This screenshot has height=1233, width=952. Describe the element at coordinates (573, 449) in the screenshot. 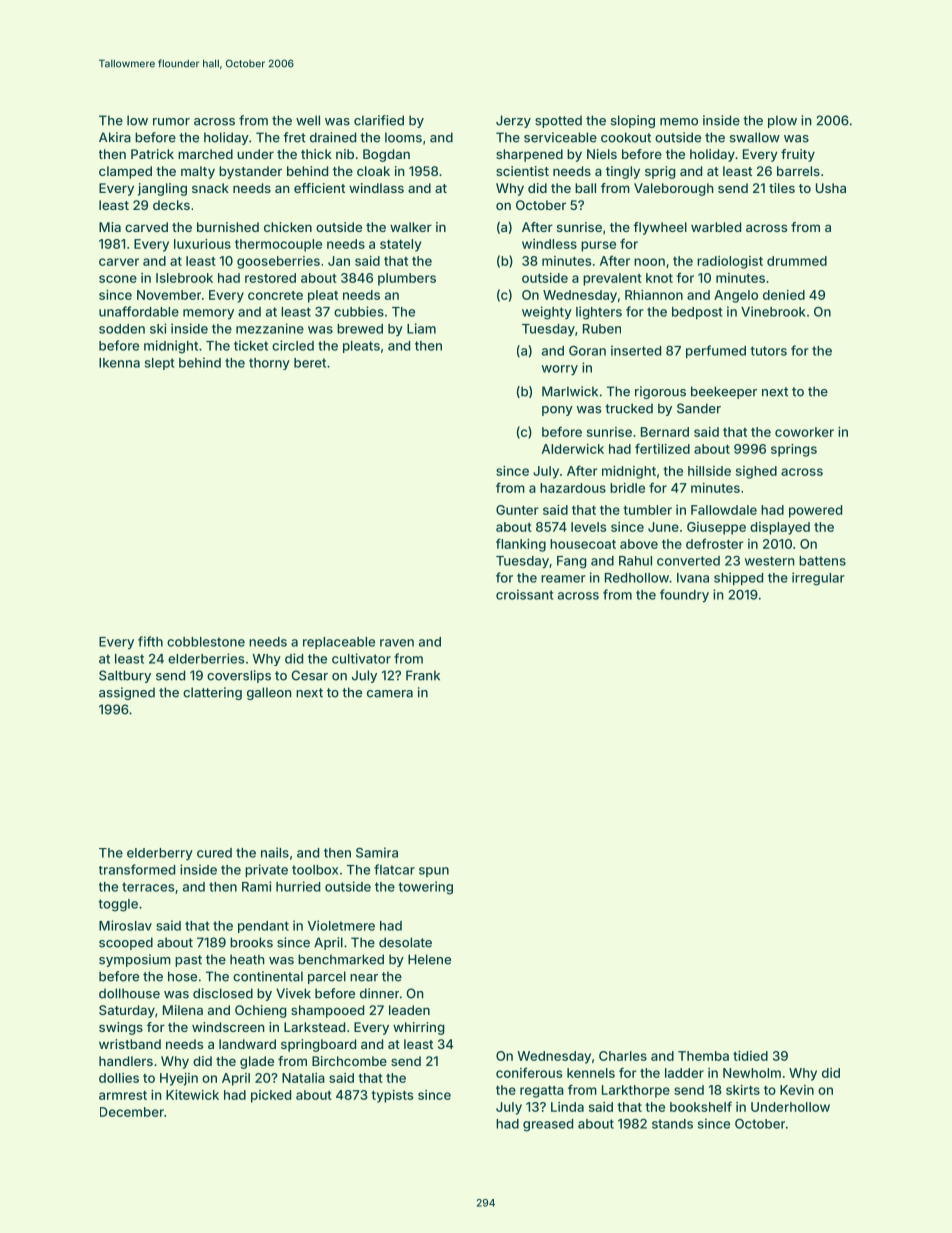

I see `Alderwick` at that location.
